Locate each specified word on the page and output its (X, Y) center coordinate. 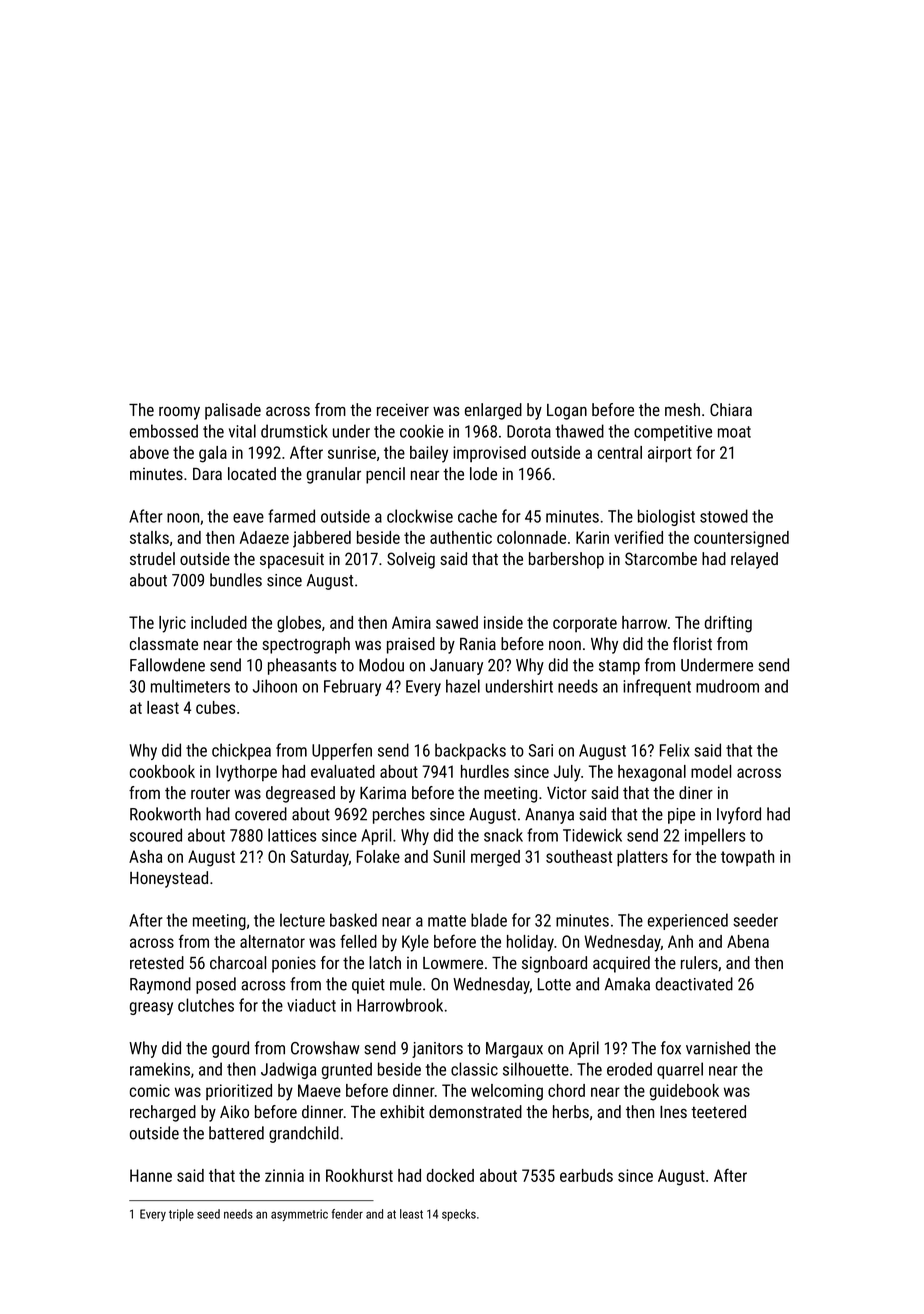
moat (734, 432)
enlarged (493, 411)
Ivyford (739, 815)
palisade (233, 411)
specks (459, 1215)
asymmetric (299, 1215)
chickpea (241, 751)
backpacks (470, 751)
